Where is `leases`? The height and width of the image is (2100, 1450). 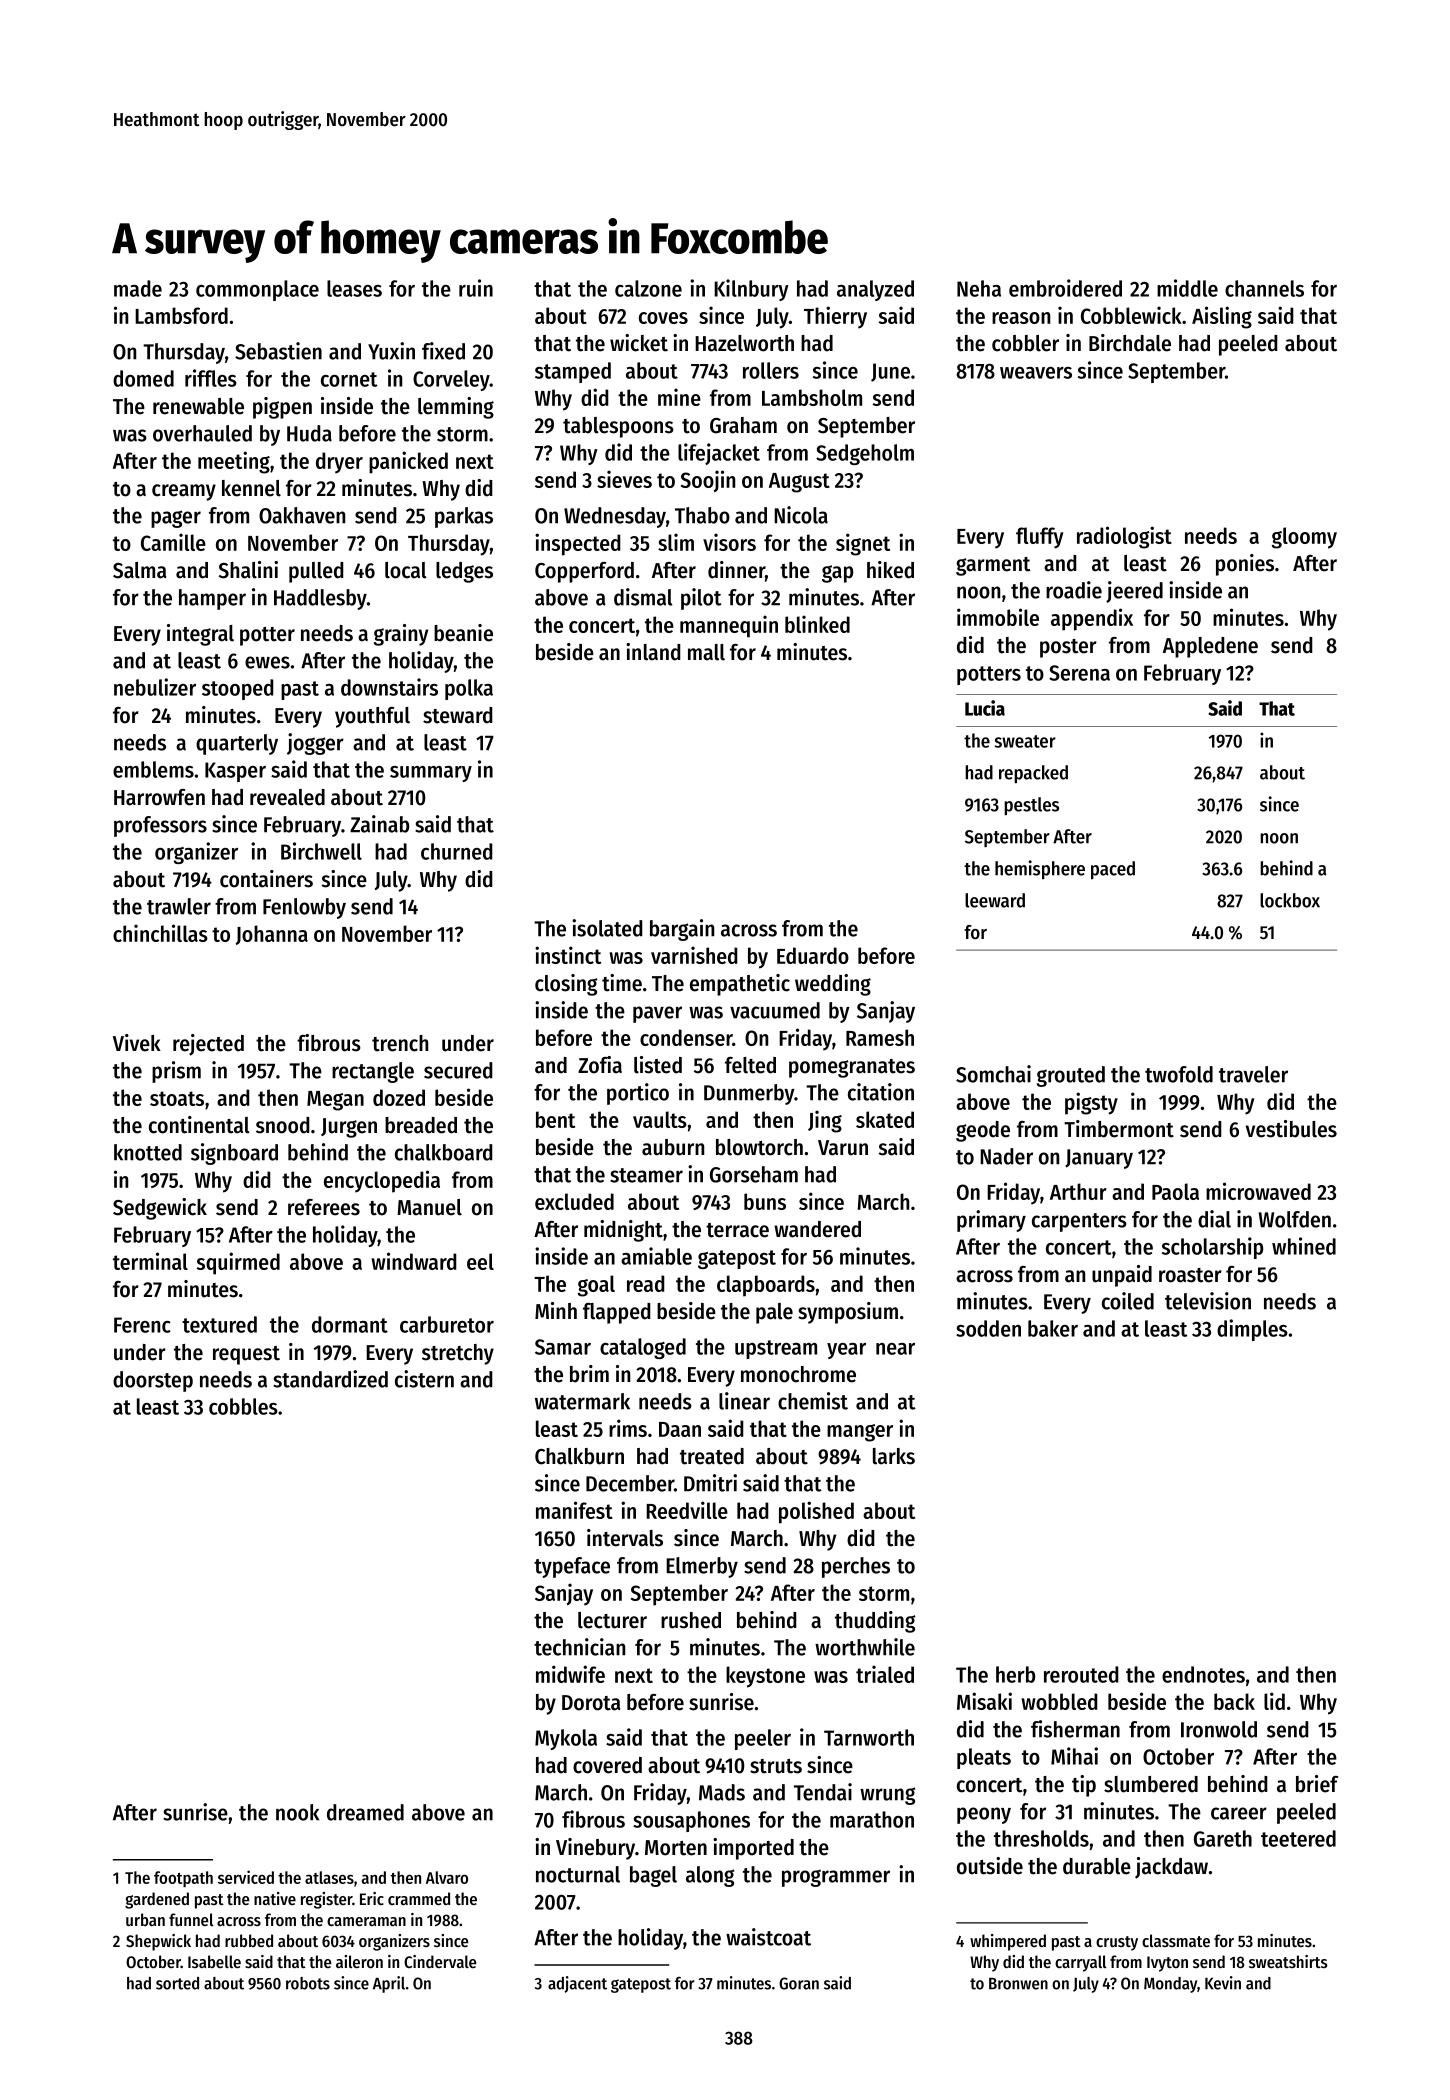
leases is located at coordinates (354, 288).
